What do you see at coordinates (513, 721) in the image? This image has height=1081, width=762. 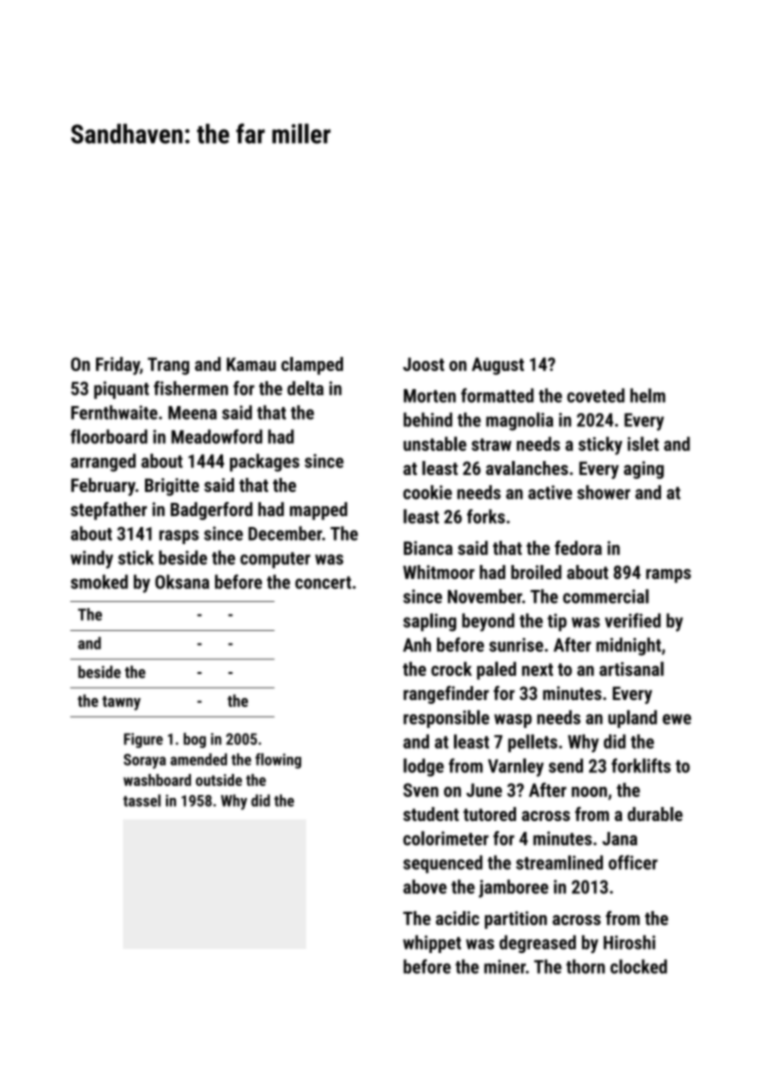 I see `wasp` at bounding box center [513, 721].
